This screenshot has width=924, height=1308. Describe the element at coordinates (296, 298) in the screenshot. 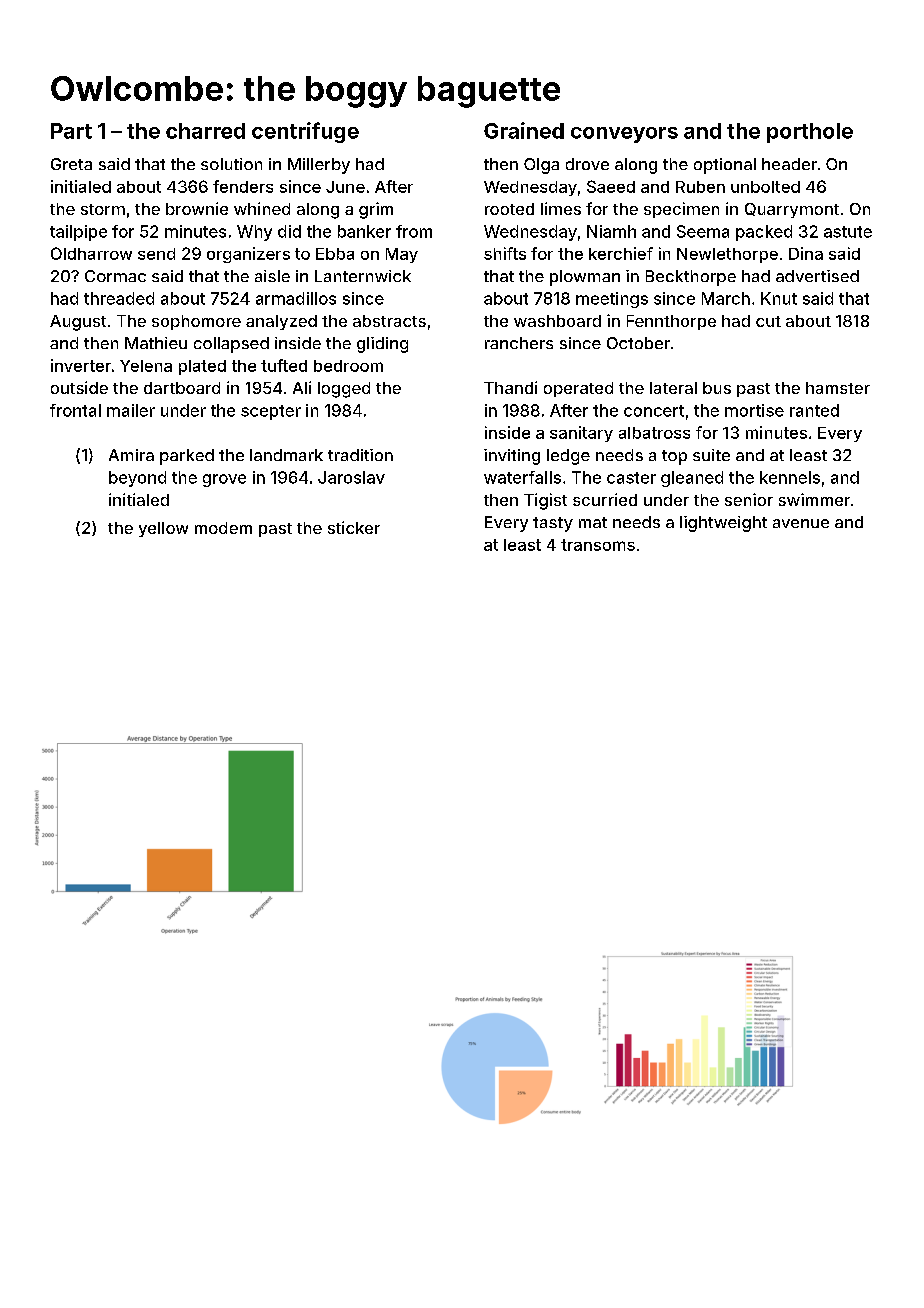

I see `armadillos` at that location.
